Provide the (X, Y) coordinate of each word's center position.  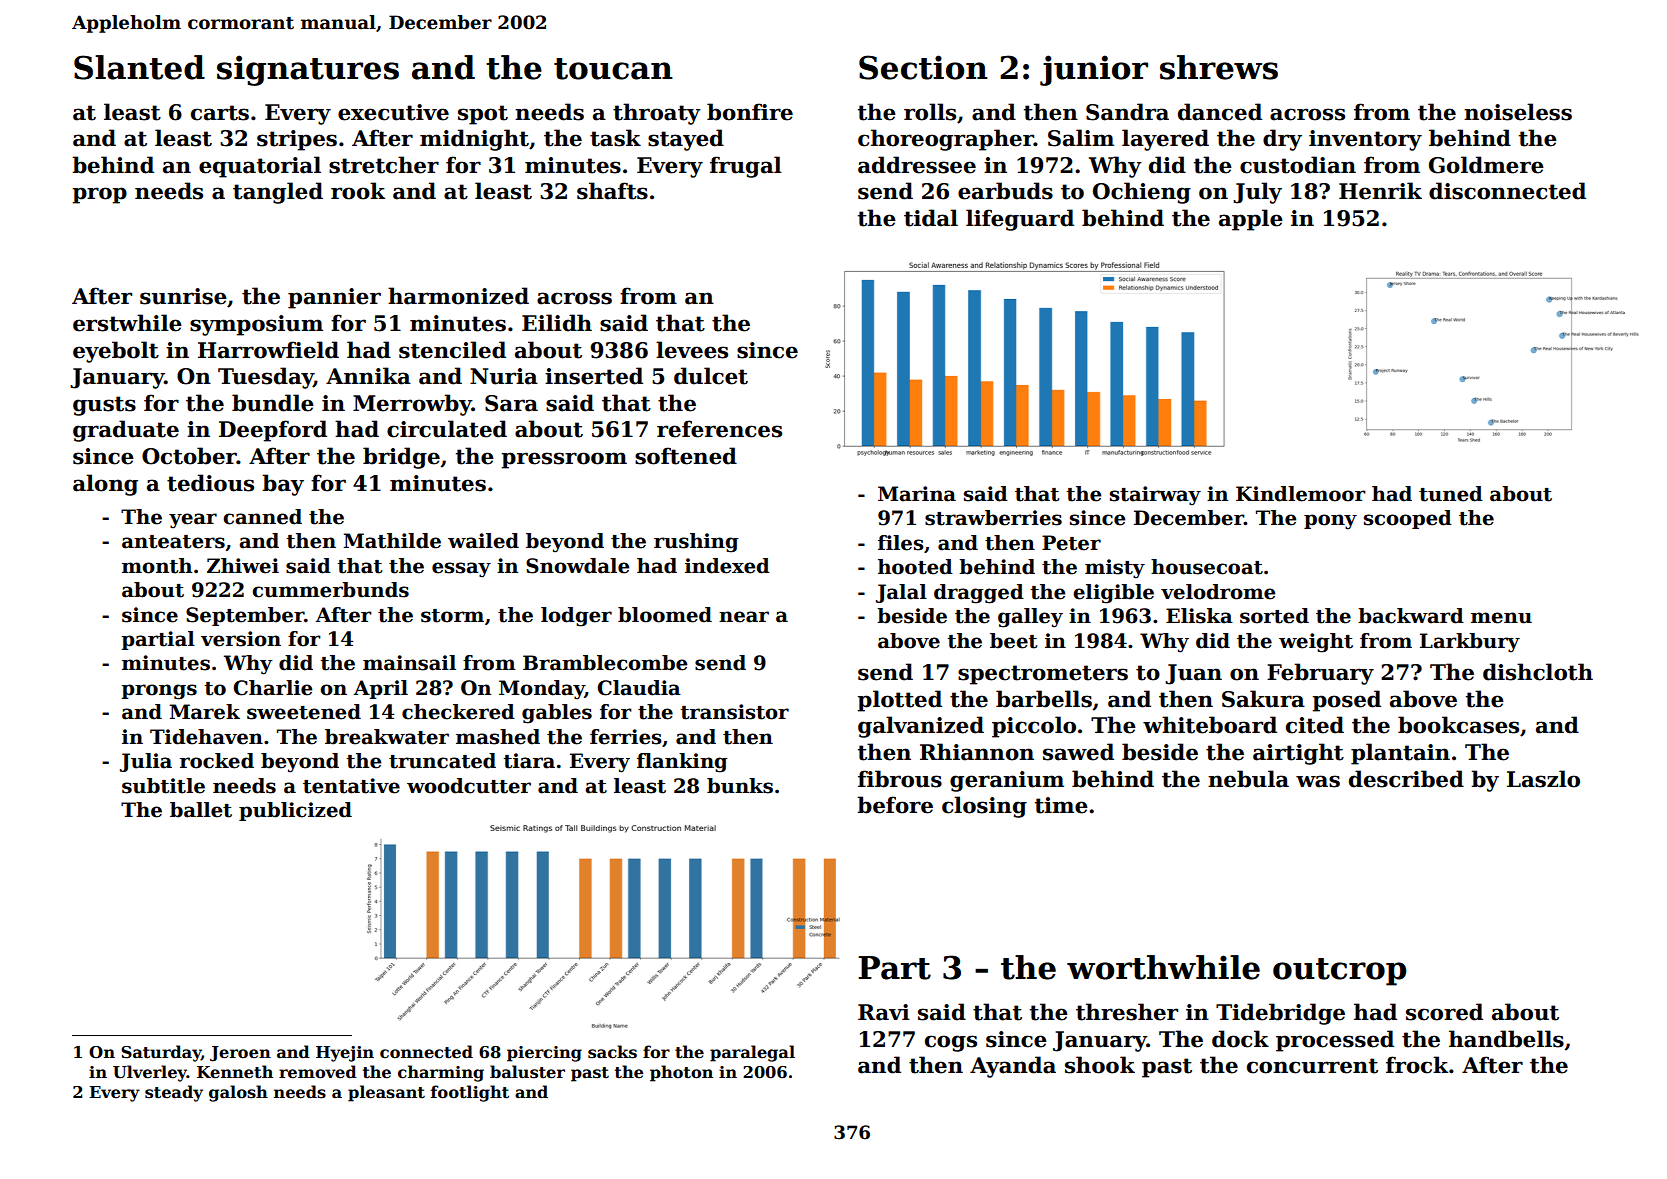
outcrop (1339, 972)
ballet (201, 810)
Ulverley (150, 1073)
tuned (1451, 494)
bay (283, 485)
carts (220, 113)
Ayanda (1013, 1067)
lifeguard (1020, 220)
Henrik (1380, 191)
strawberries (993, 518)
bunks (740, 786)
